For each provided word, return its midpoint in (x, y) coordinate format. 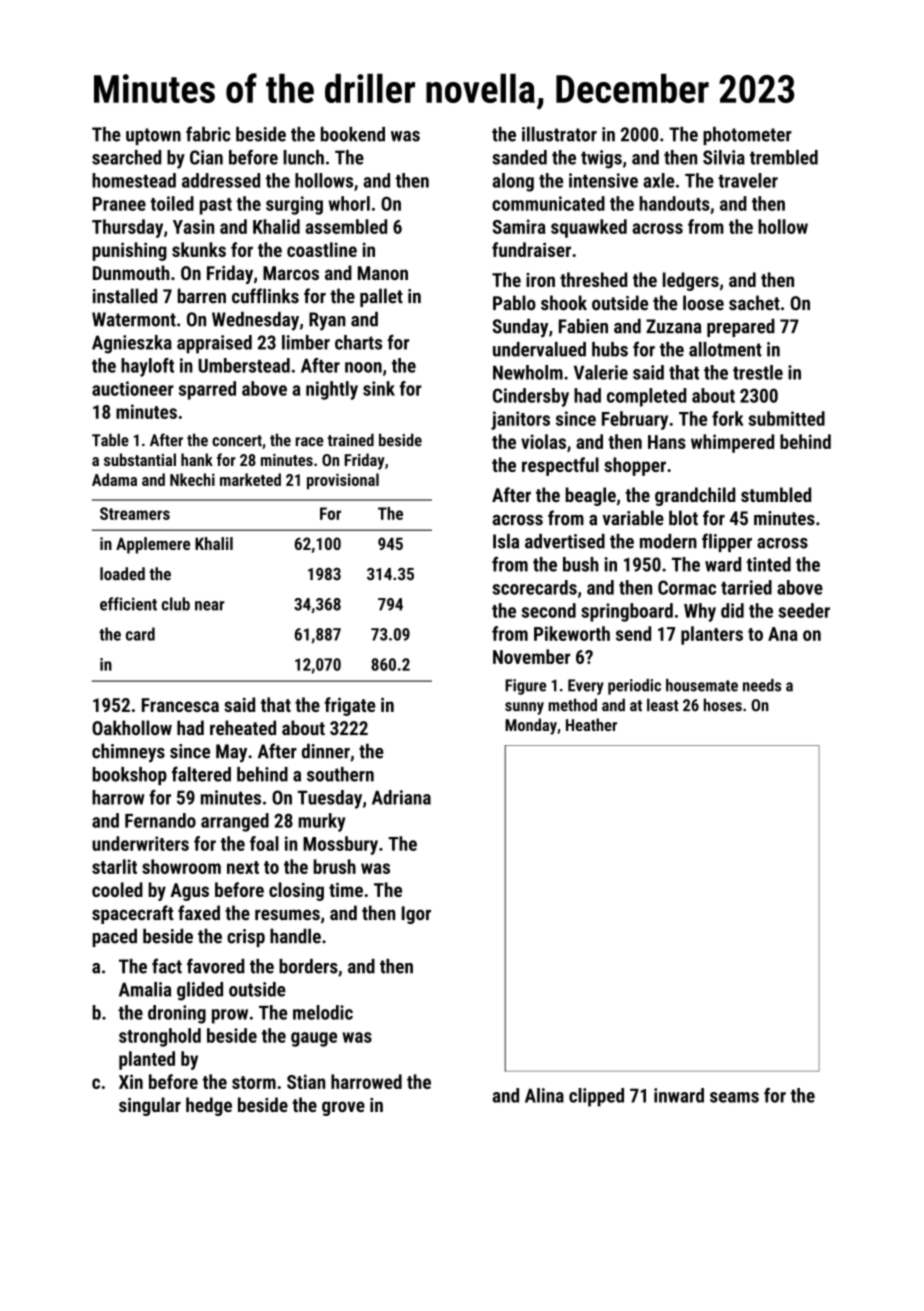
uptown (153, 136)
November (532, 656)
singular (150, 1106)
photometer (747, 136)
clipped (596, 1097)
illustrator (559, 134)
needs (762, 685)
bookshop (129, 776)
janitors (520, 420)
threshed (593, 279)
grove (343, 1108)
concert (237, 441)
